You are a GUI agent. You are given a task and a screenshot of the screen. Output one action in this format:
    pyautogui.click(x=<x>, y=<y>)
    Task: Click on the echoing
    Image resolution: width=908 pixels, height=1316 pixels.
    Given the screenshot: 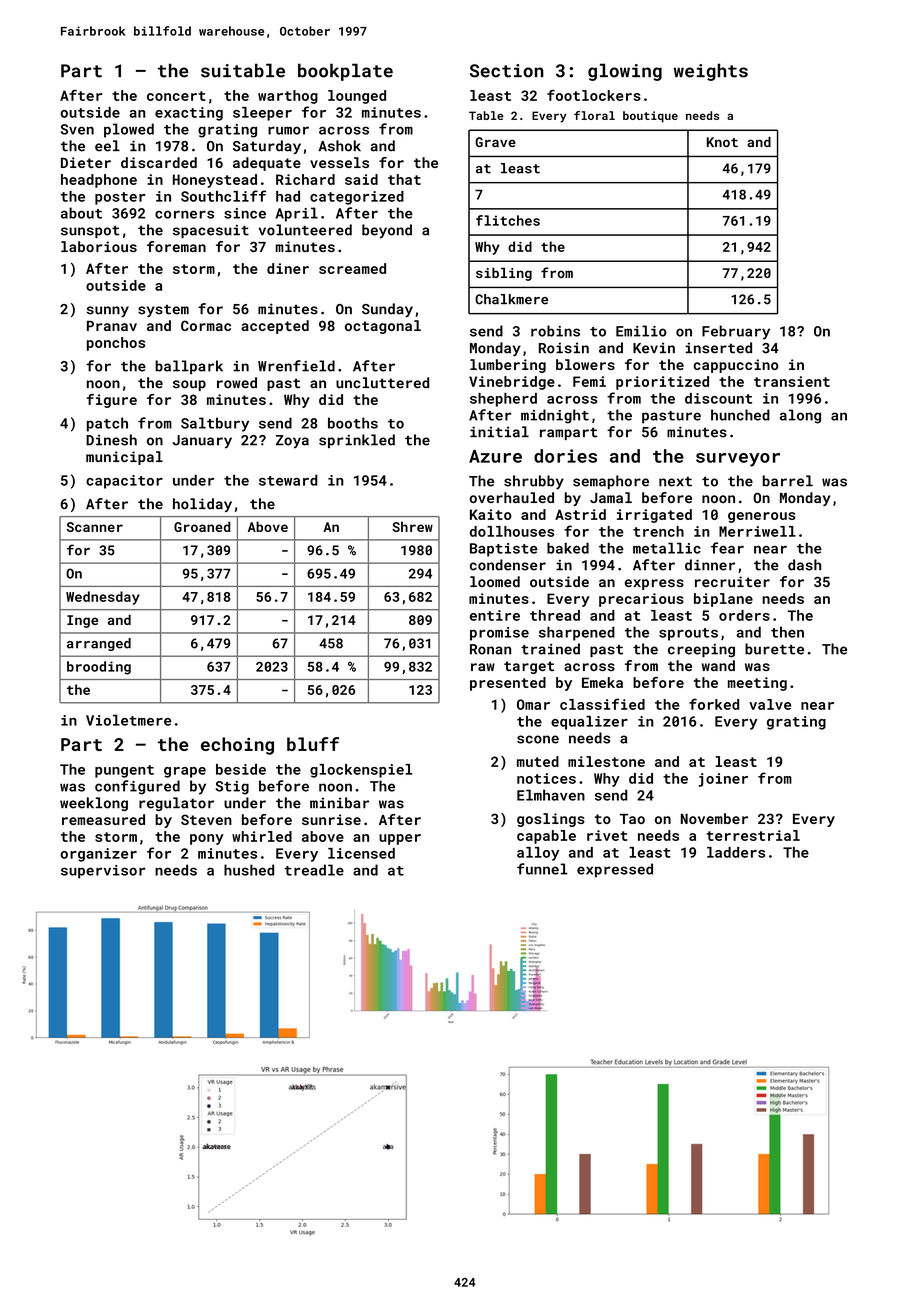 What is the action you would take?
    pyautogui.click(x=237, y=746)
